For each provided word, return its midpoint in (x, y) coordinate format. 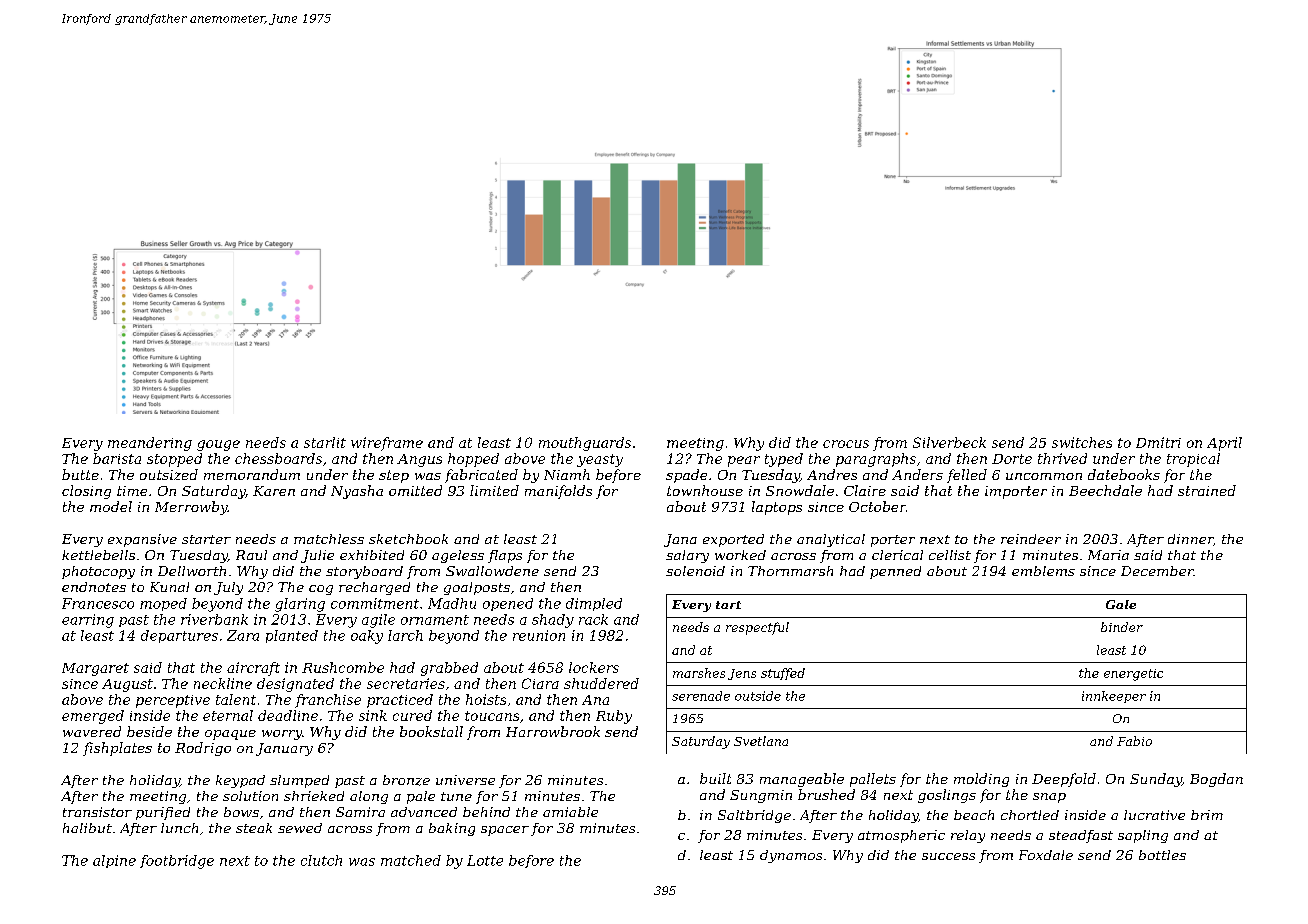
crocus (846, 444)
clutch (321, 860)
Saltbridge (754, 816)
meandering (150, 444)
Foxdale (1046, 855)
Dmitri (1158, 442)
